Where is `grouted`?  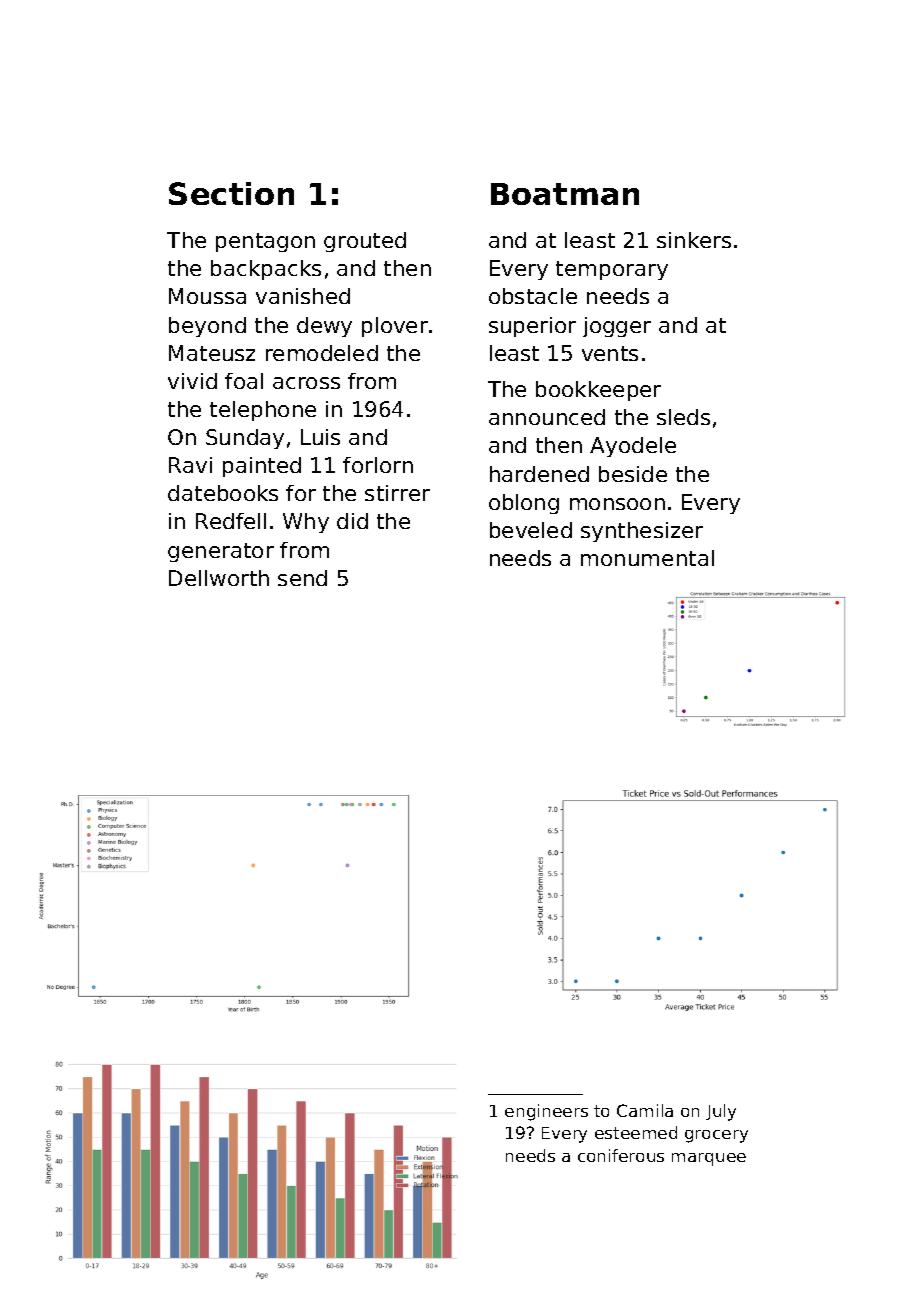
grouted is located at coordinates (365, 242).
